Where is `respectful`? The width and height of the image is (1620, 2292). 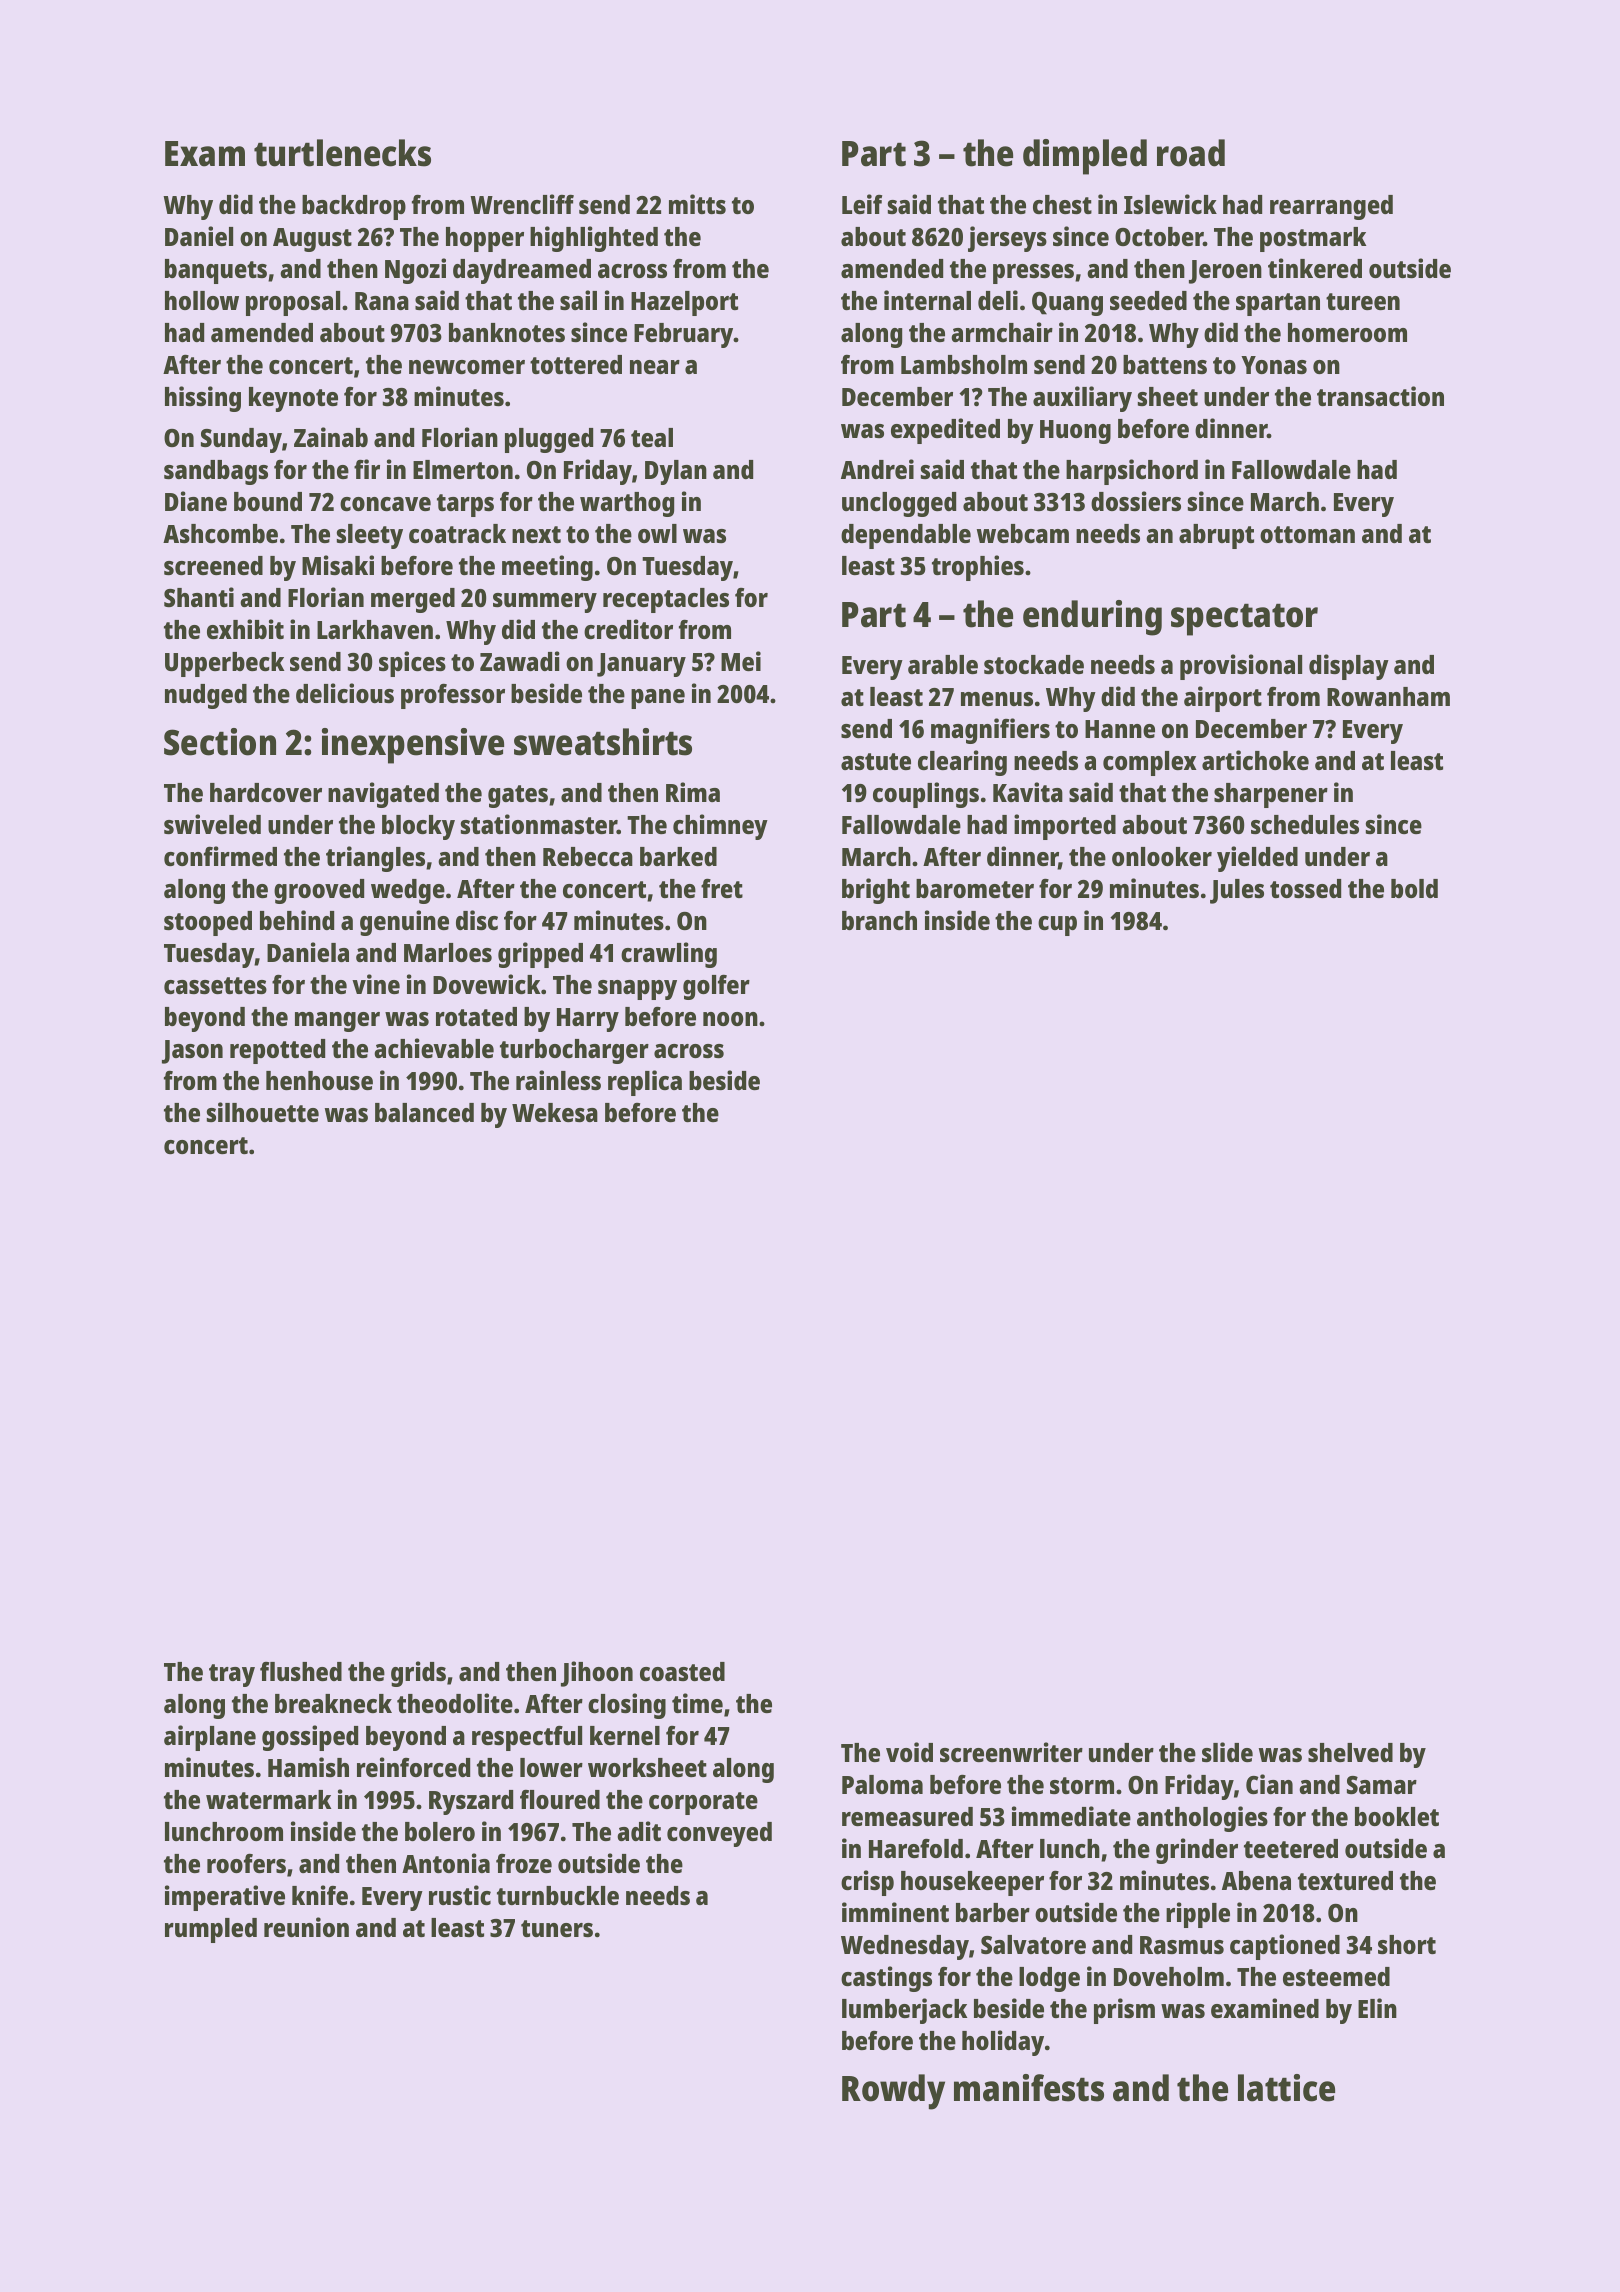
respectful is located at coordinates (527, 1738).
